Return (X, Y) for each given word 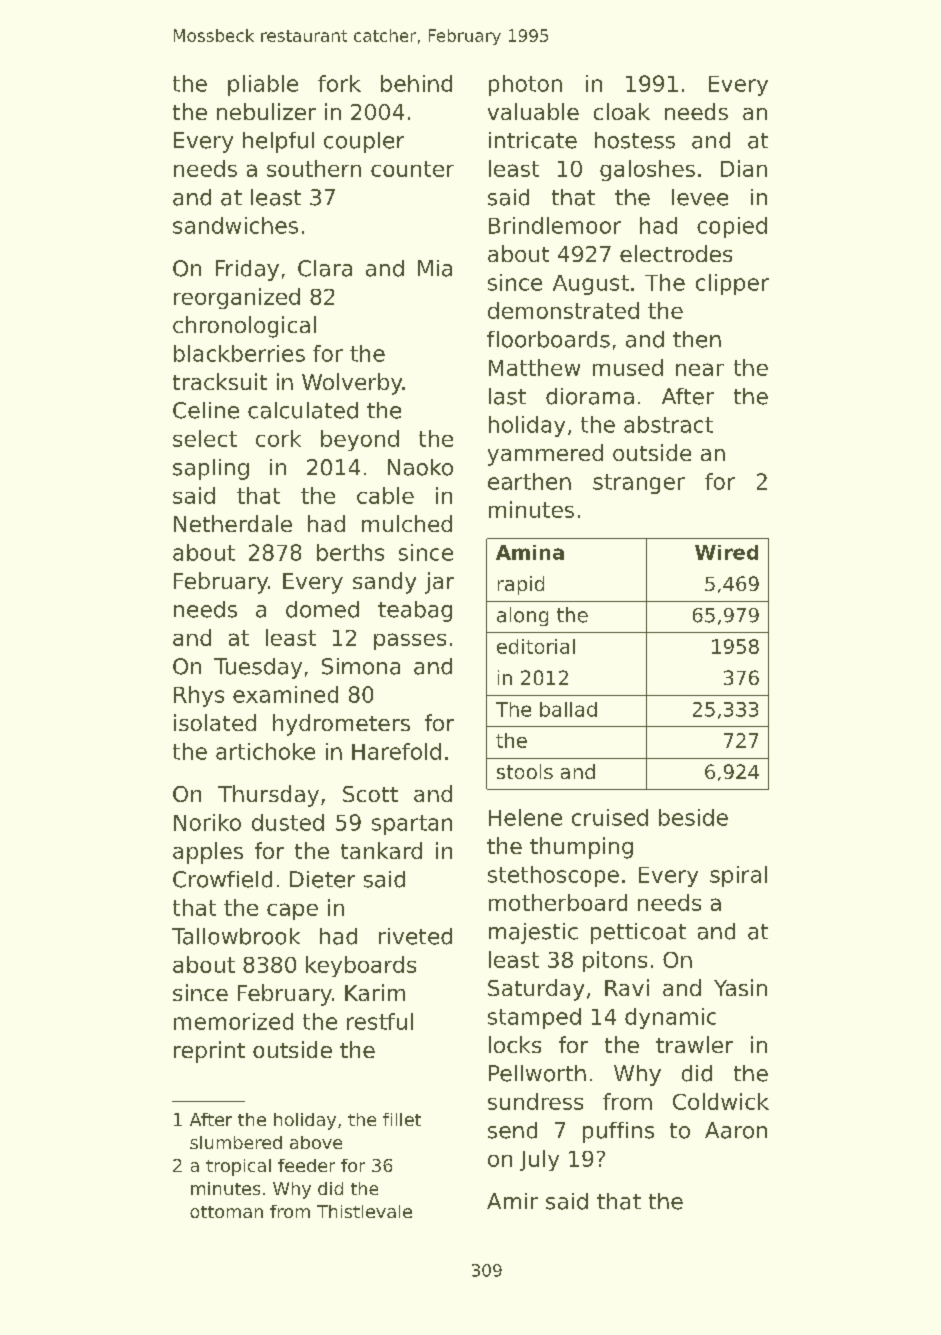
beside (693, 817)
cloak (622, 111)
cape (292, 911)
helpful (278, 142)
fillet (402, 1119)
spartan (412, 825)
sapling (211, 469)
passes (410, 641)
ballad (568, 709)
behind (416, 83)
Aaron (736, 1130)
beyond (360, 440)
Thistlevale (364, 1211)
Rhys (199, 696)
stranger (639, 484)
